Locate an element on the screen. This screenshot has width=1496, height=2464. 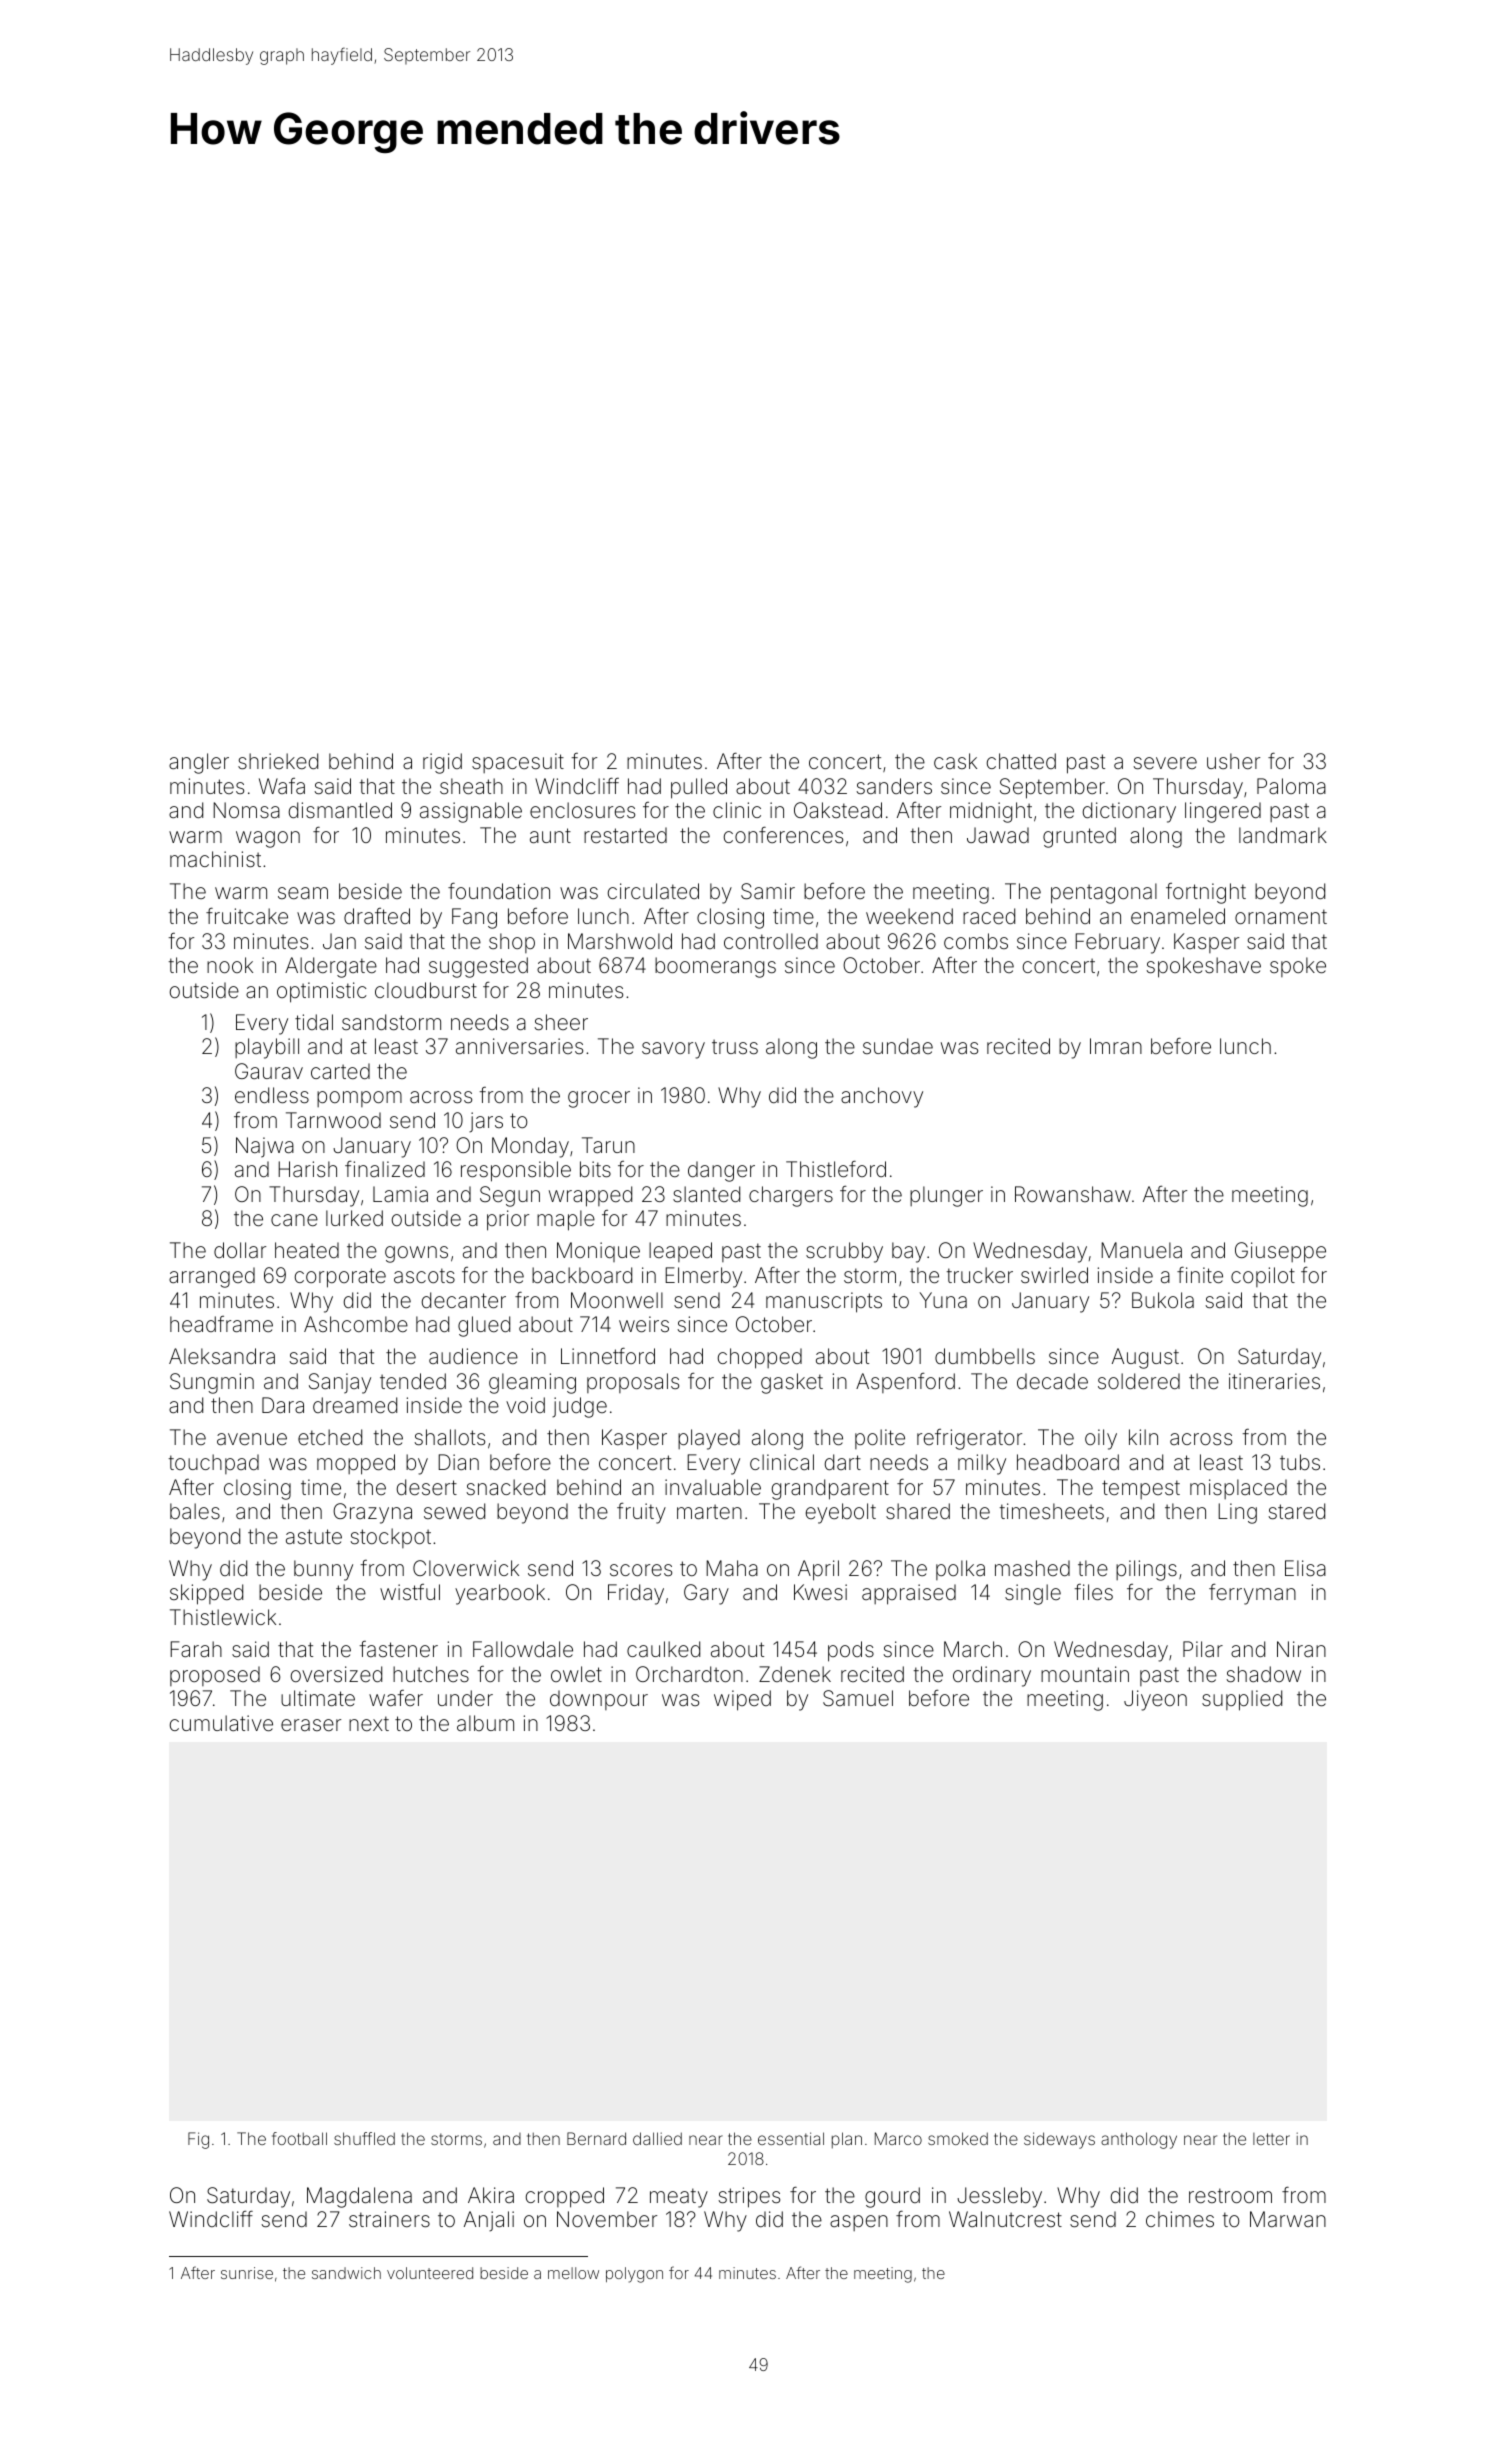
weirs is located at coordinates (644, 1324).
